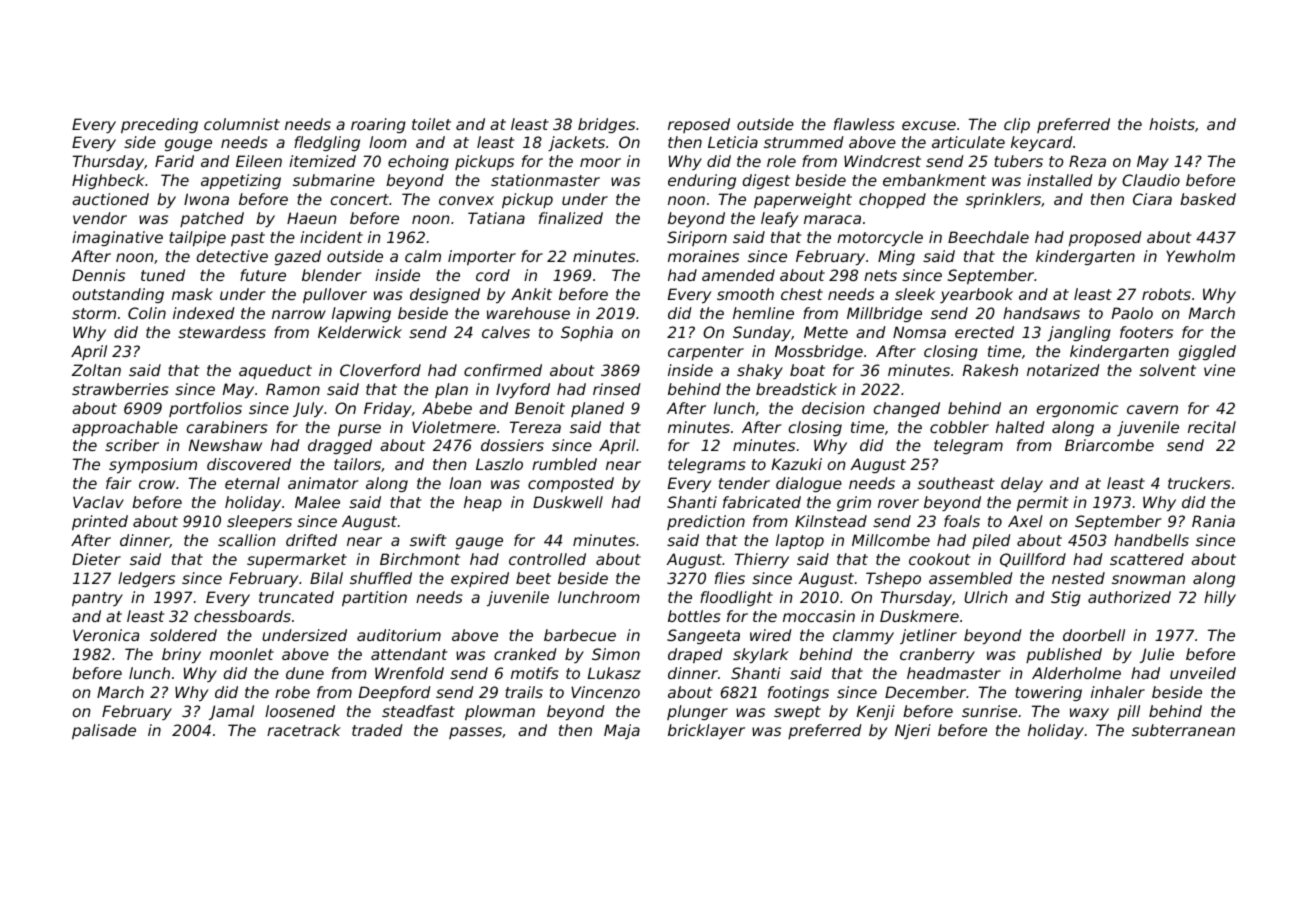  What do you see at coordinates (587, 333) in the image?
I see `Sophia` at bounding box center [587, 333].
